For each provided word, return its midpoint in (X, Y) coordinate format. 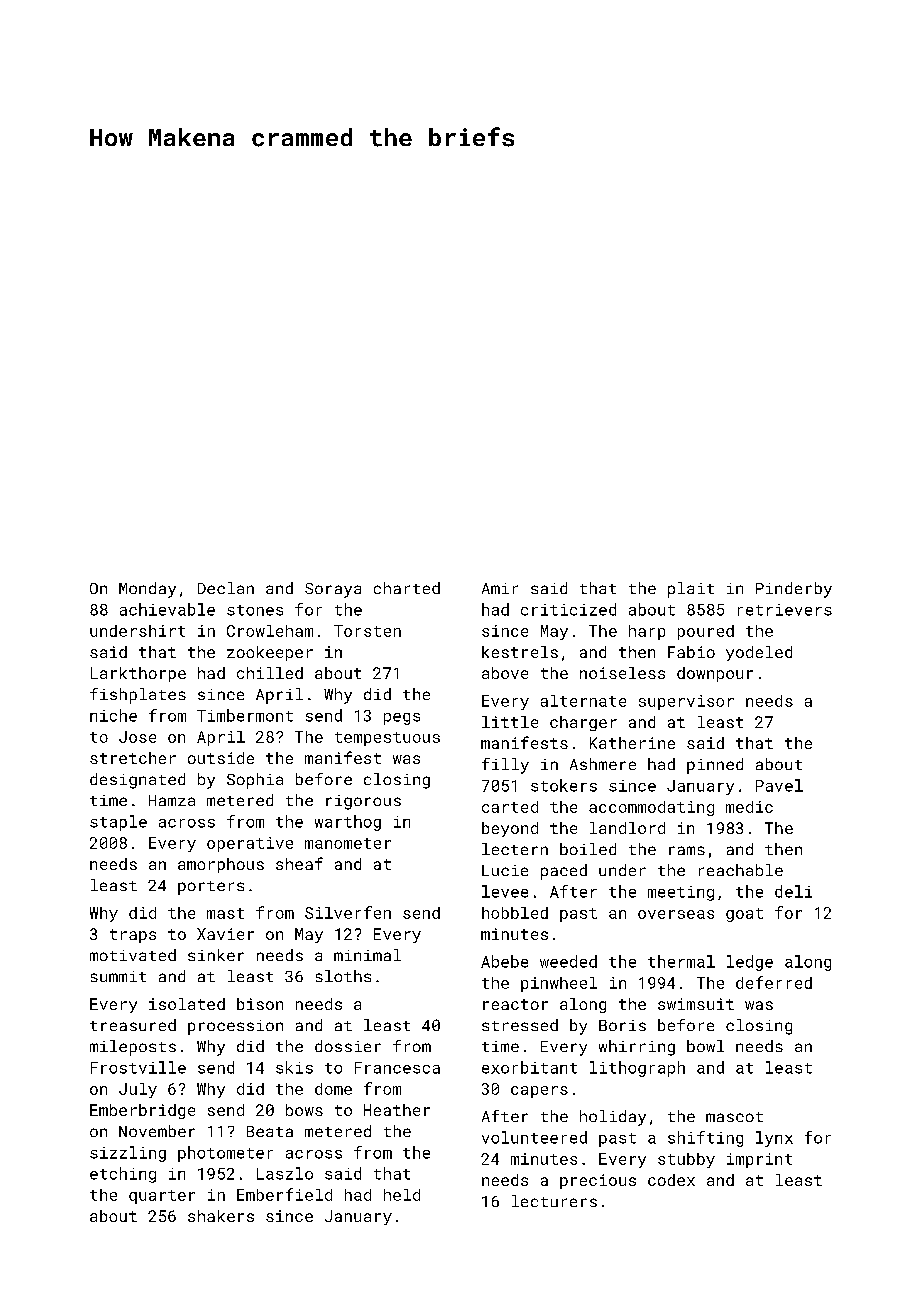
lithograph (637, 1069)
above (505, 673)
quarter (162, 1197)
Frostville (138, 1067)
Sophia (255, 781)
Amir (500, 588)
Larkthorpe (138, 674)
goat (744, 915)
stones (255, 610)
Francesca (397, 1068)
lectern (515, 849)
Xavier (225, 934)
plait (691, 590)
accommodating (651, 808)
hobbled (515, 913)
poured (706, 632)
